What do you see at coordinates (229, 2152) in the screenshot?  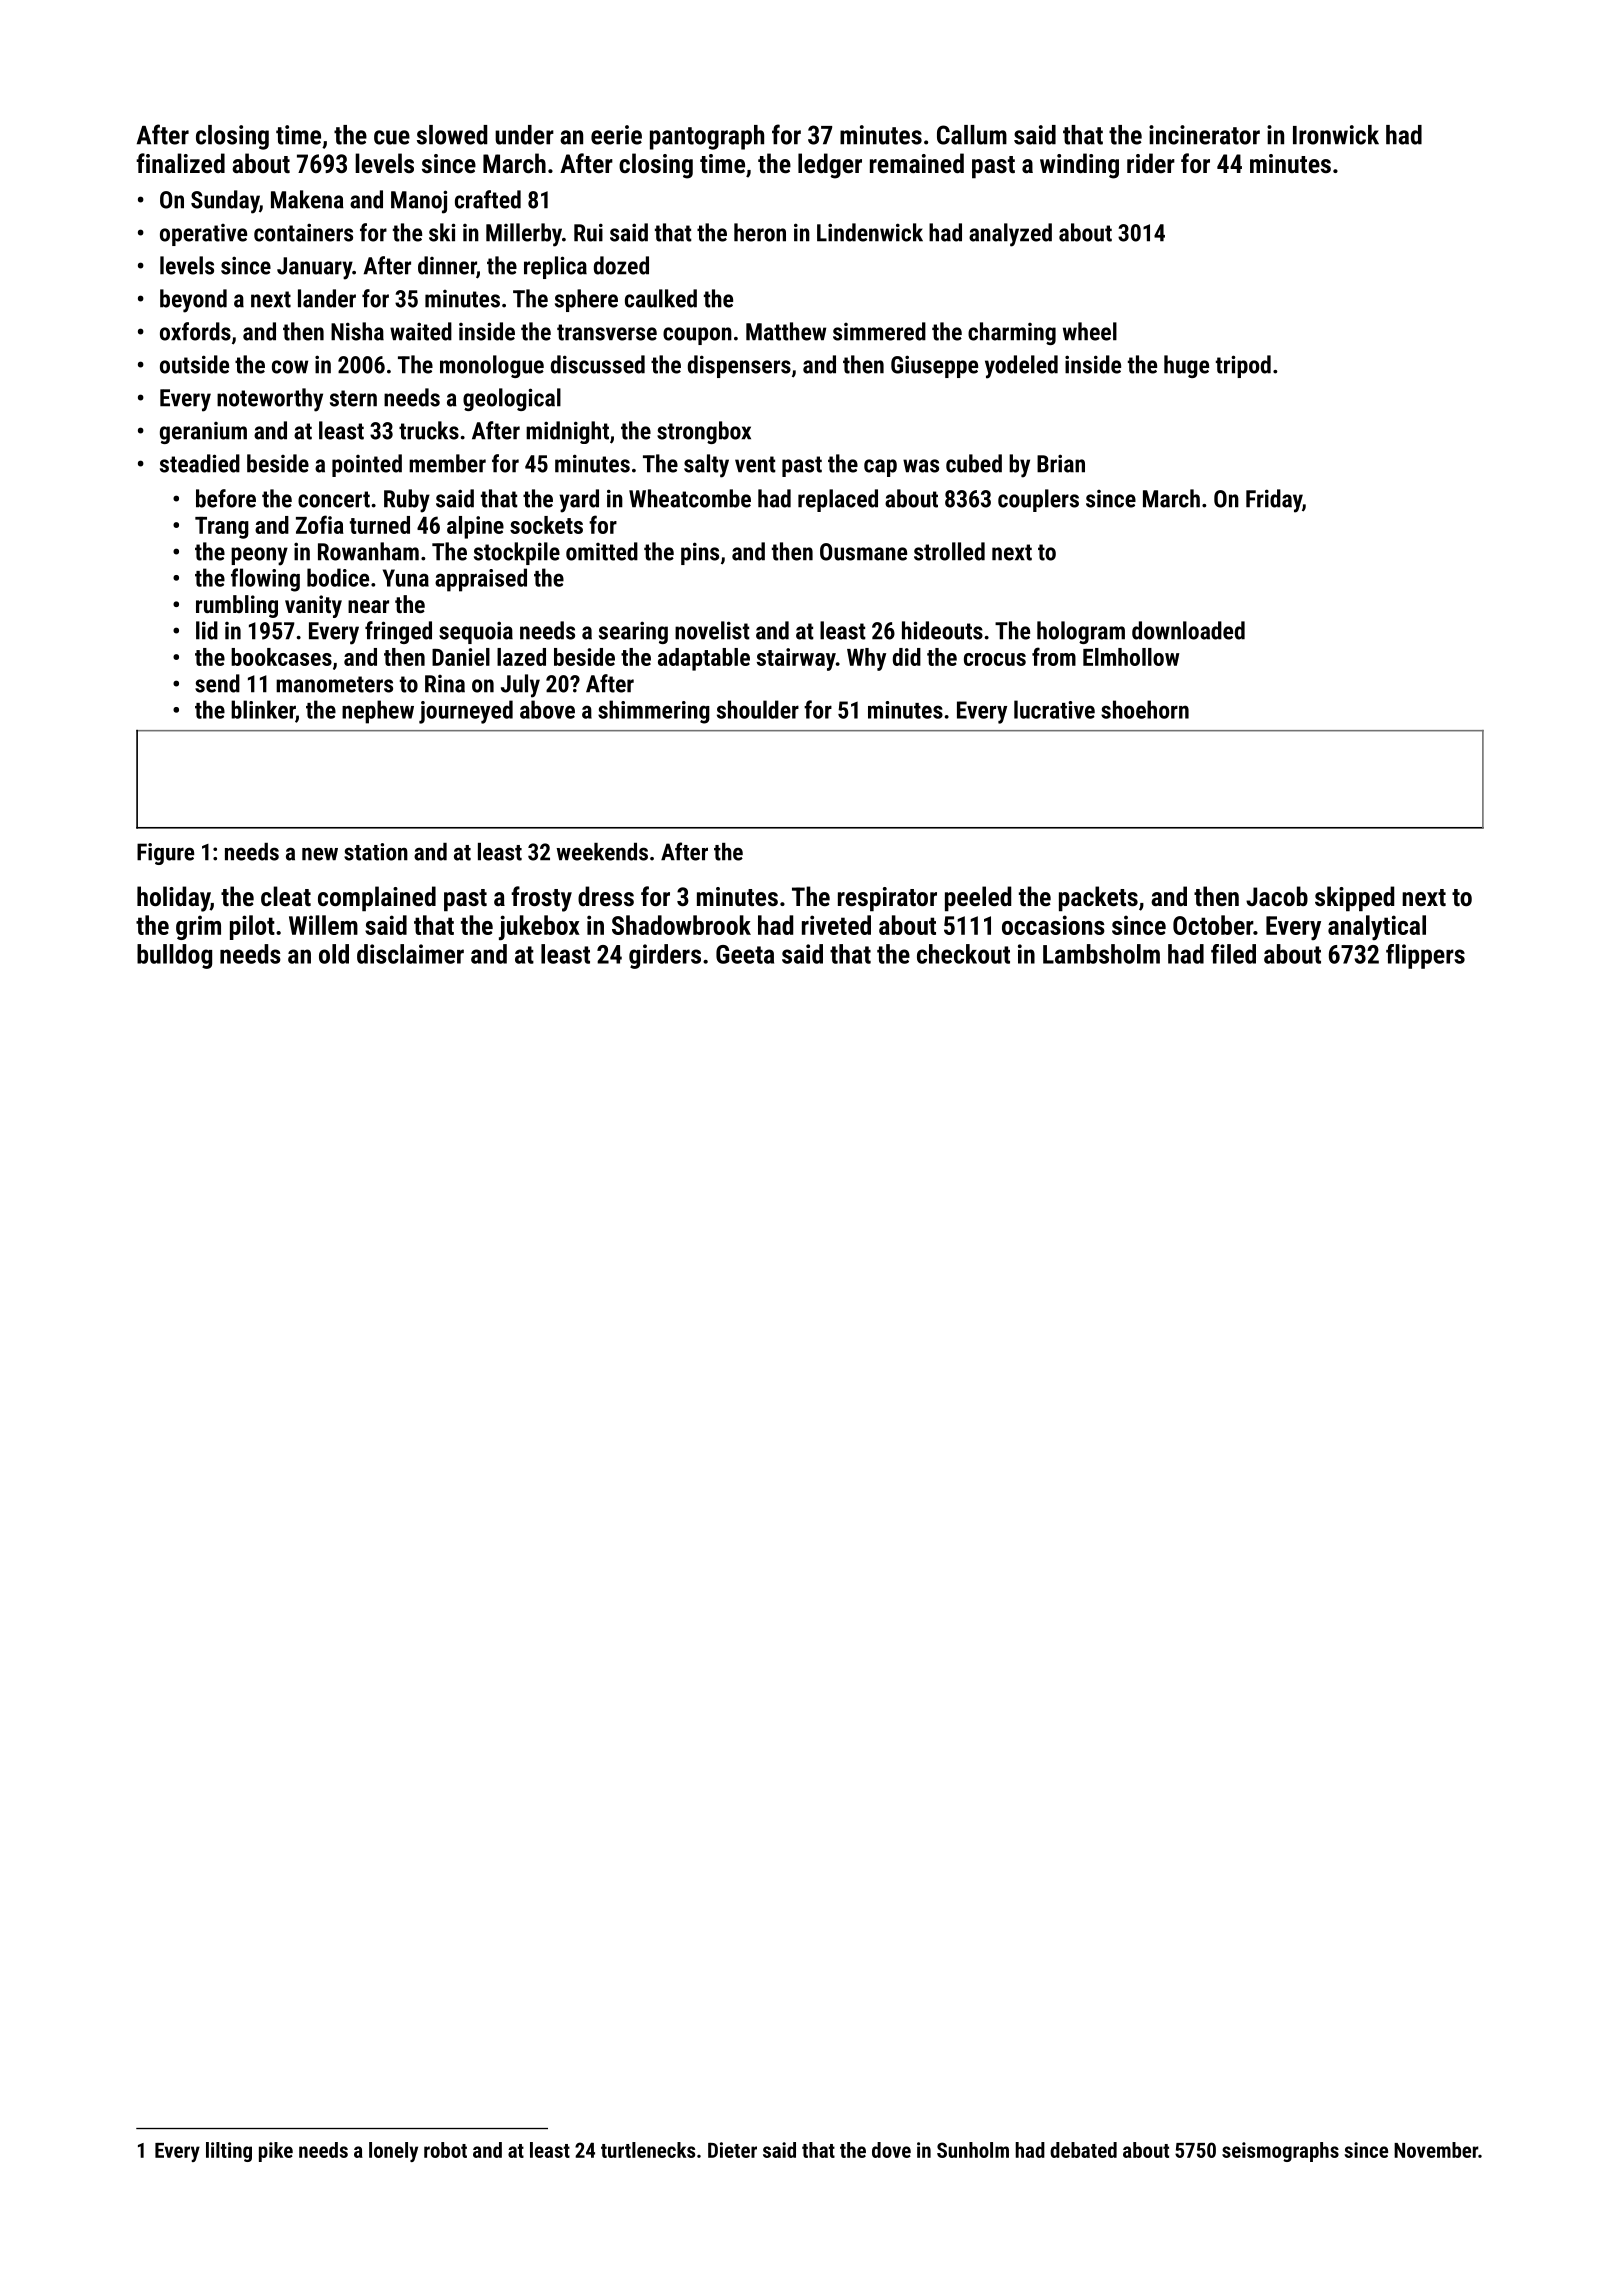 I see `lilting` at bounding box center [229, 2152].
